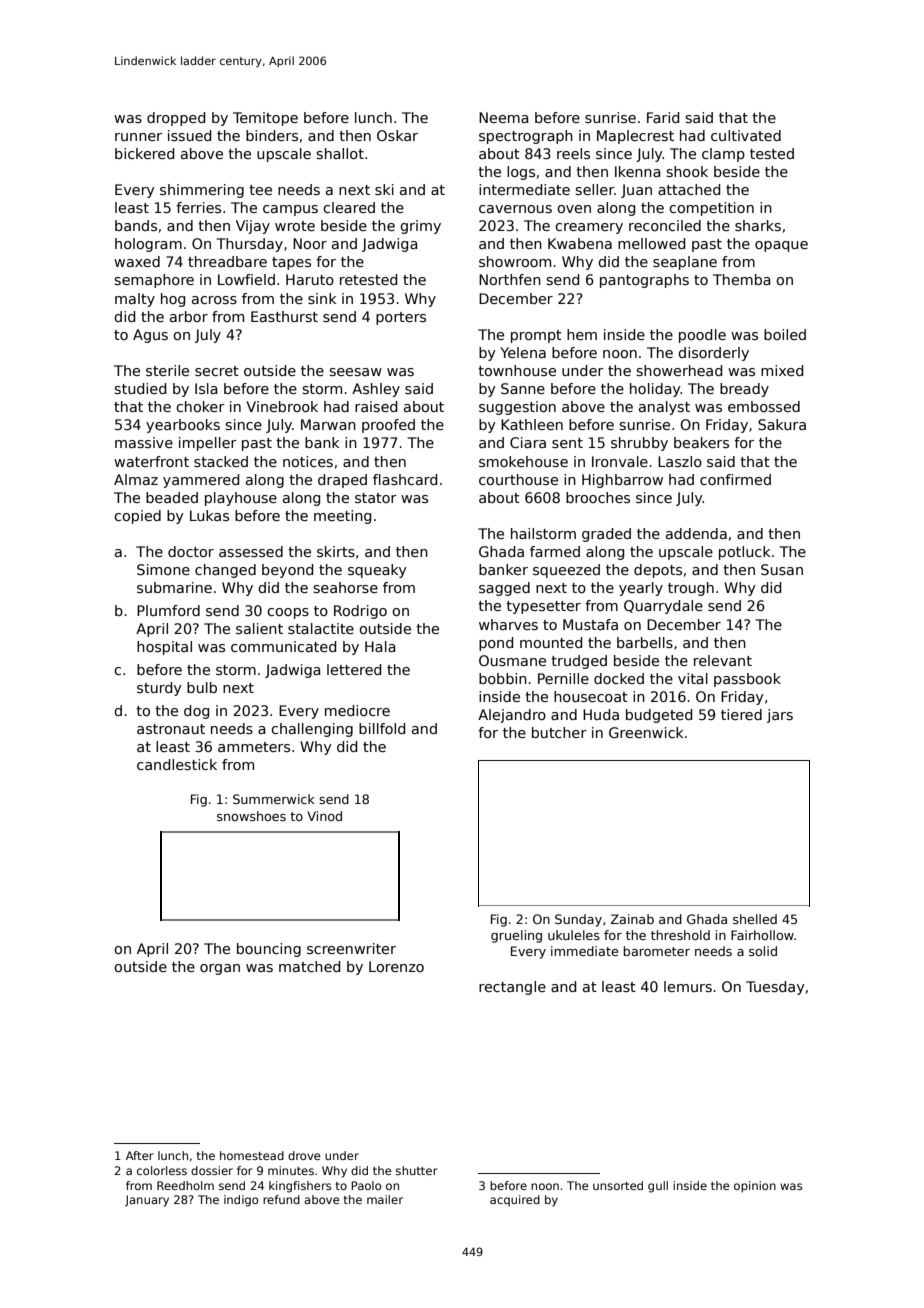 The height and width of the screenshot is (1308, 924). Describe the element at coordinates (202, 191) in the screenshot. I see `shimmering` at that location.
